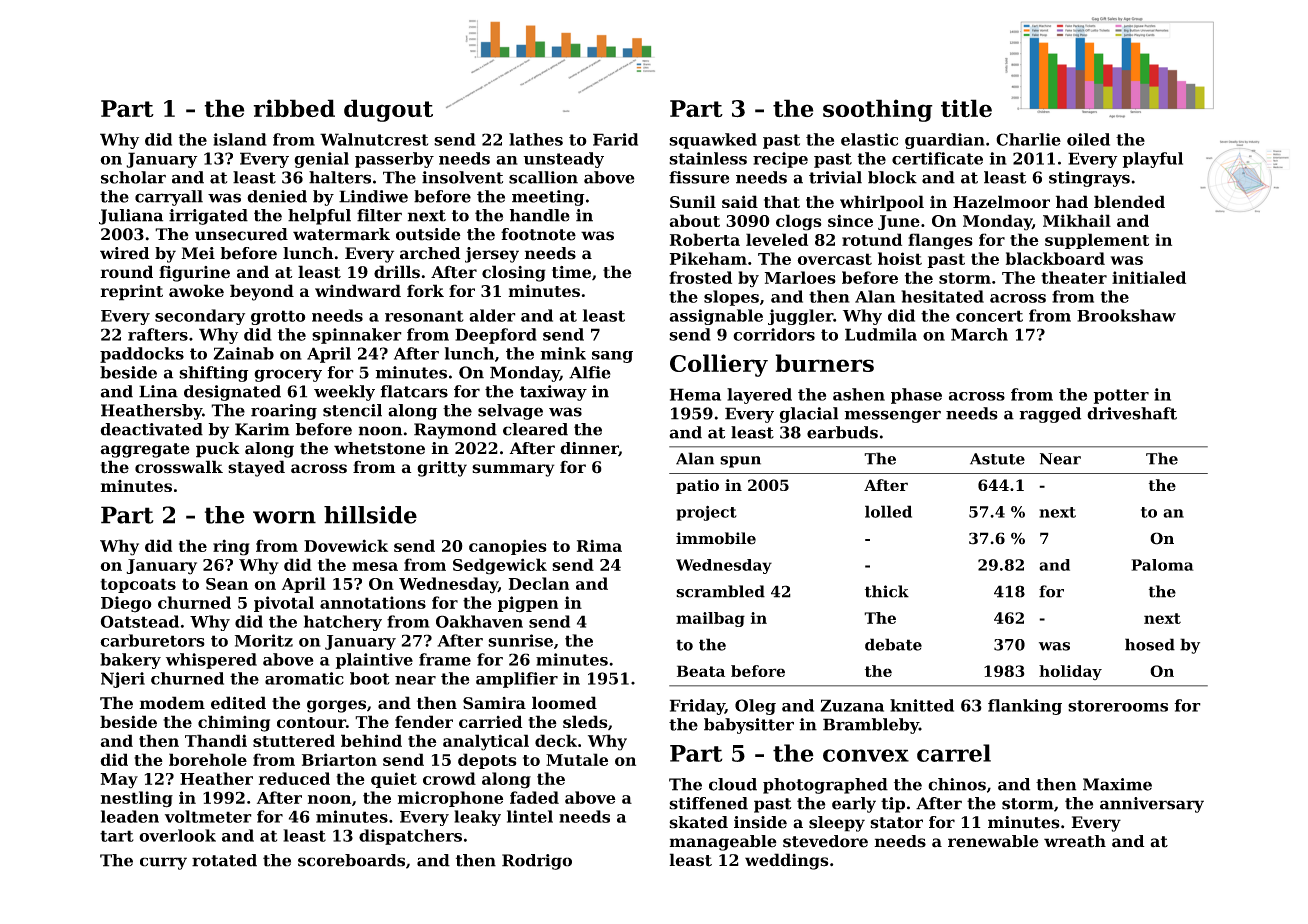 The image size is (1308, 924). Describe the element at coordinates (1088, 139) in the screenshot. I see `oiled` at that location.
